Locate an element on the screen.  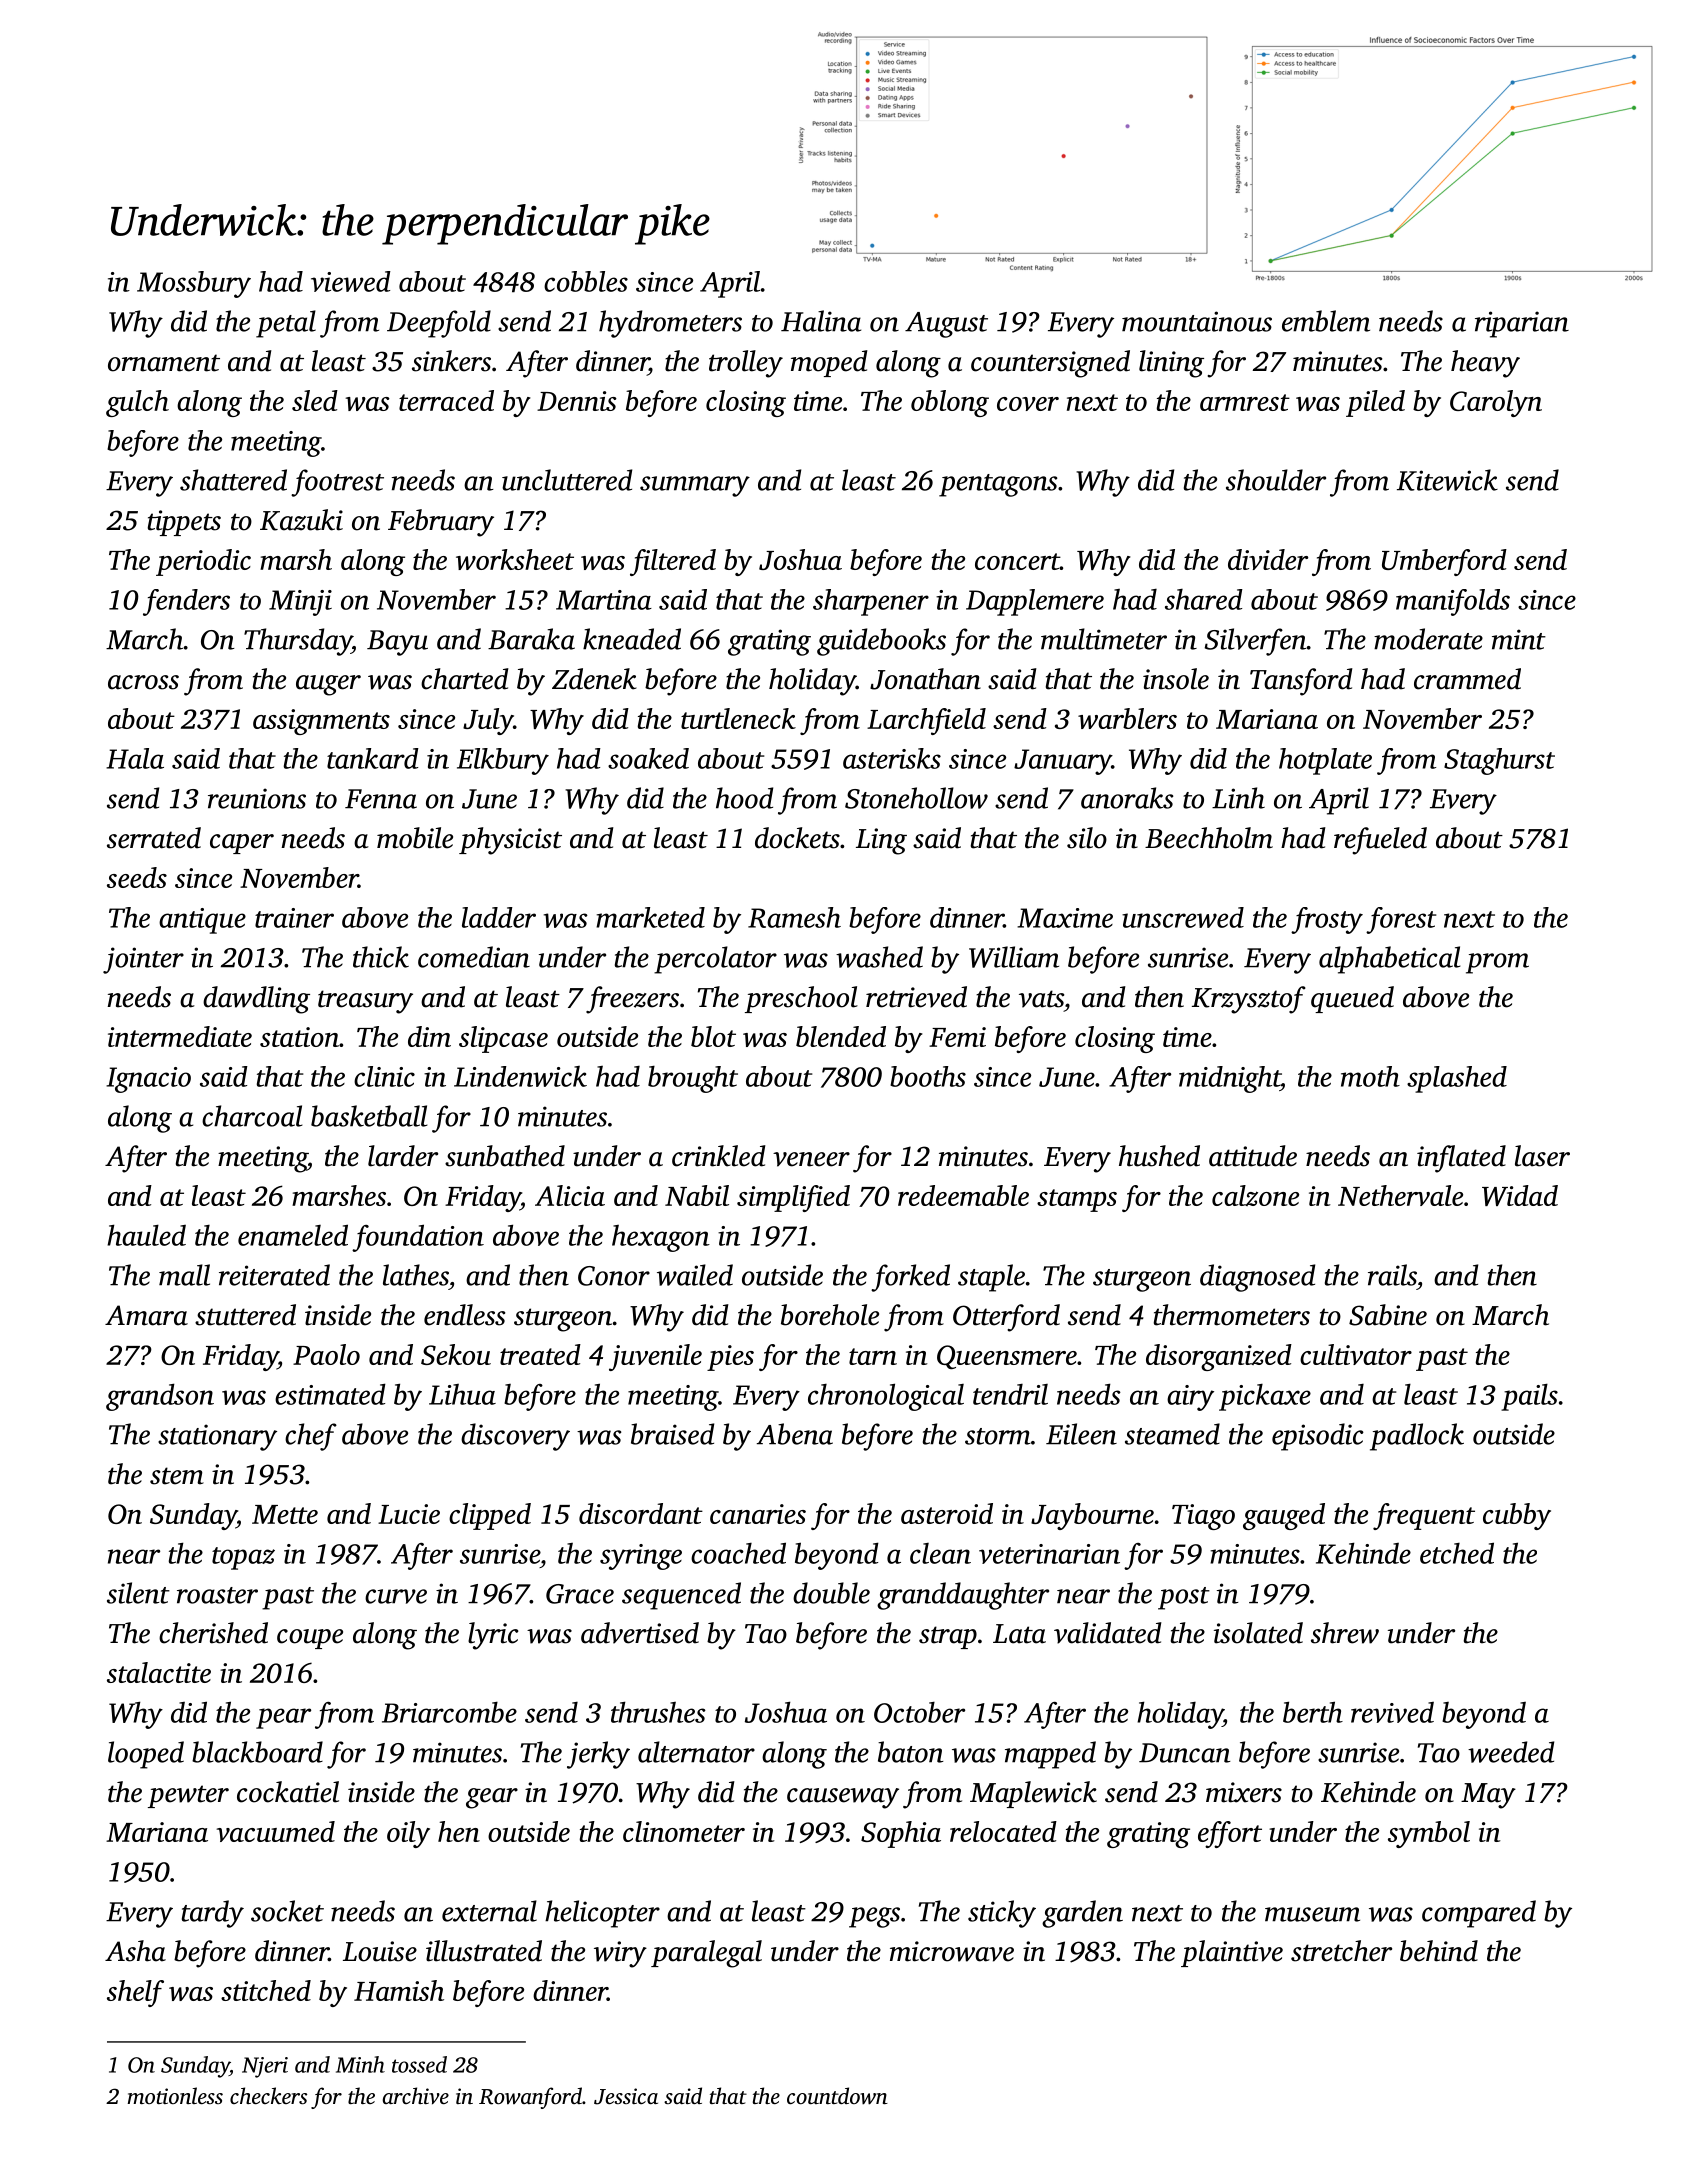
behind is located at coordinates (1439, 1951).
